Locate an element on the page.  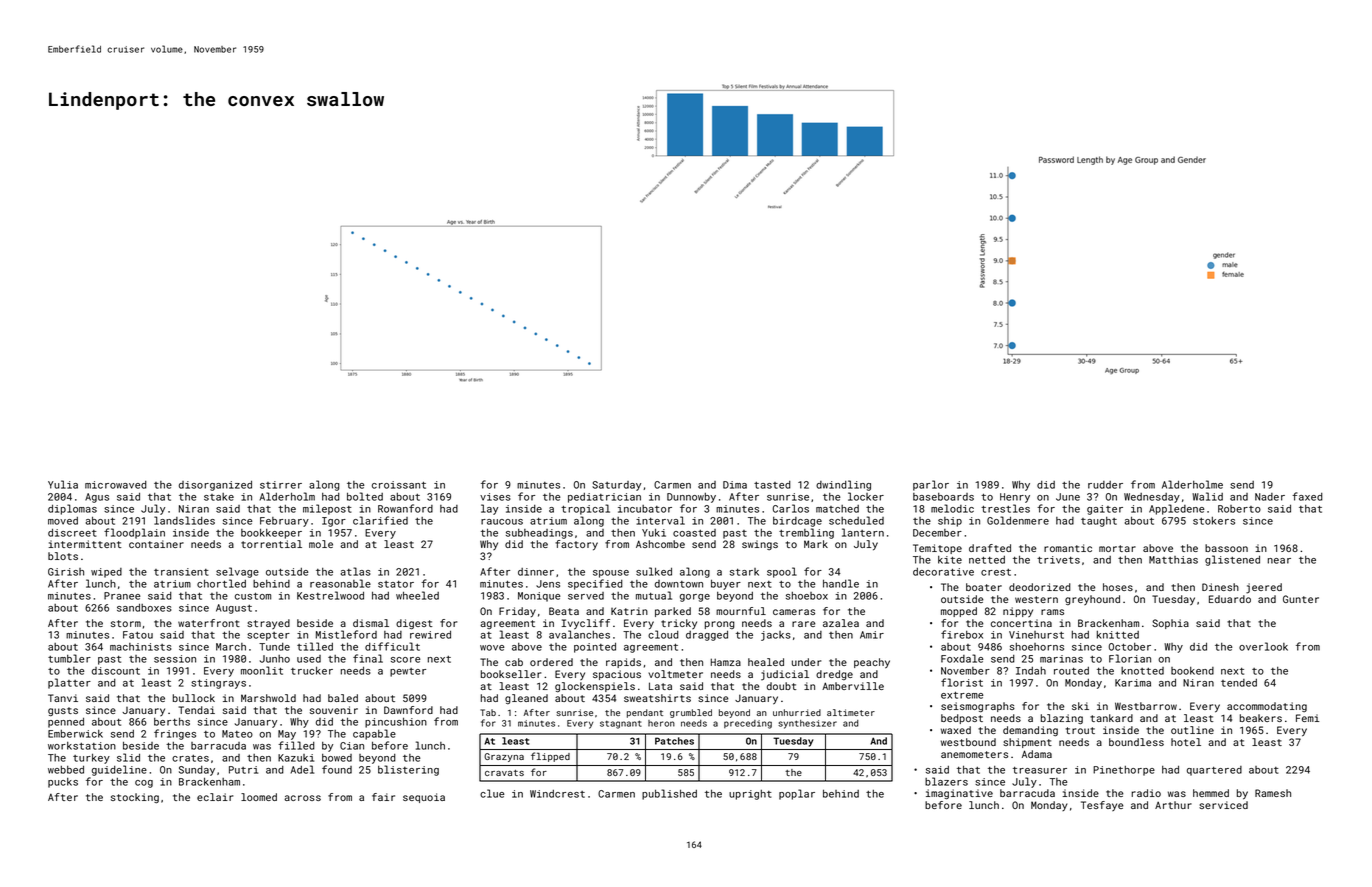
fair is located at coordinates (383, 797).
